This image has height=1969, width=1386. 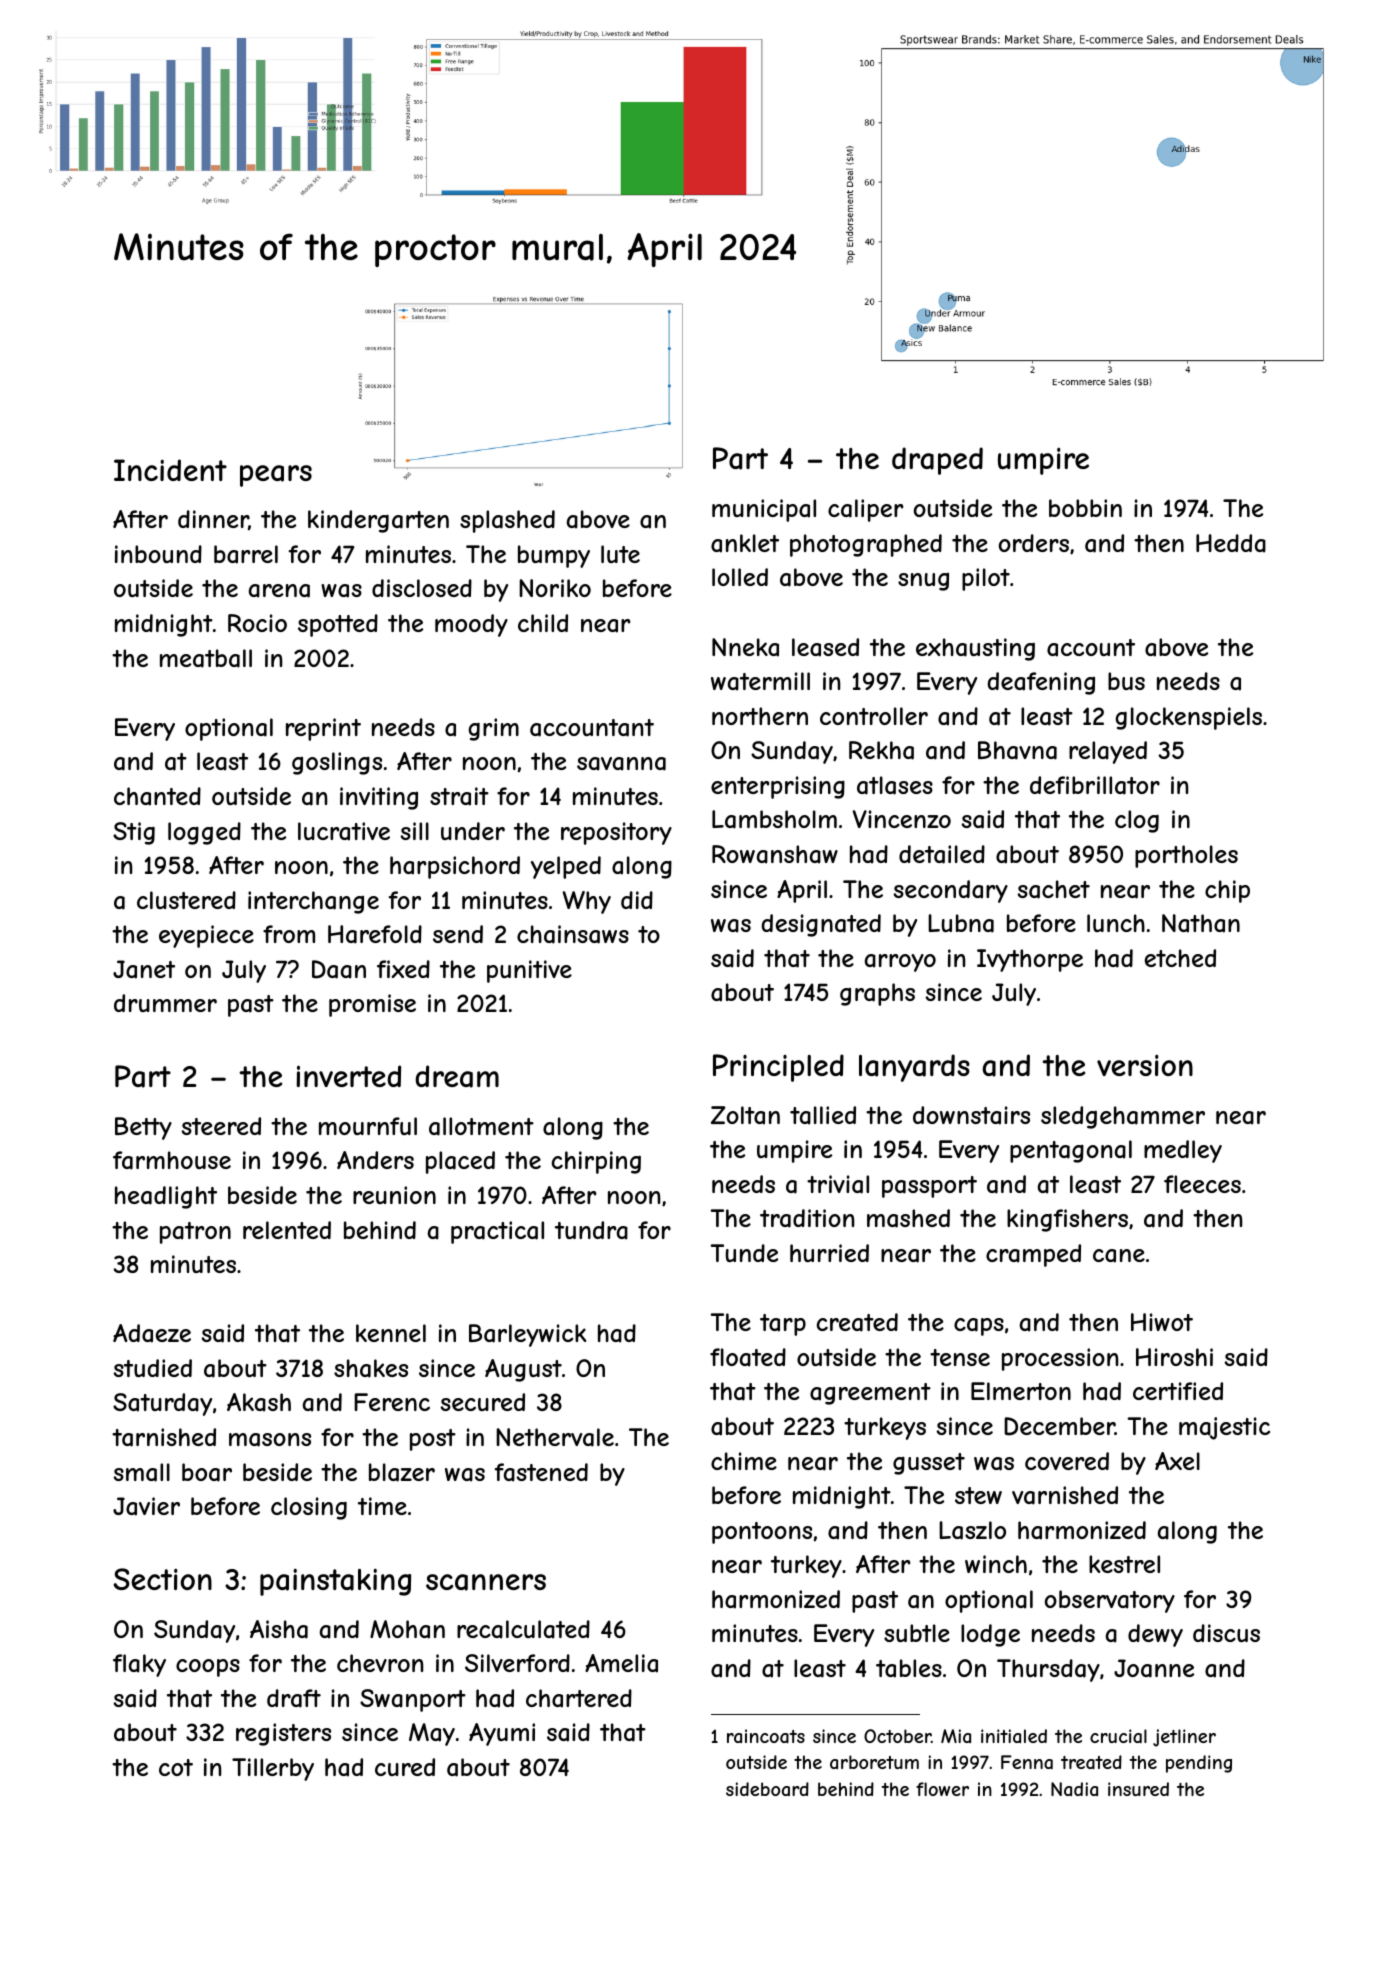 What do you see at coordinates (596, 1162) in the image?
I see `chirping` at bounding box center [596, 1162].
